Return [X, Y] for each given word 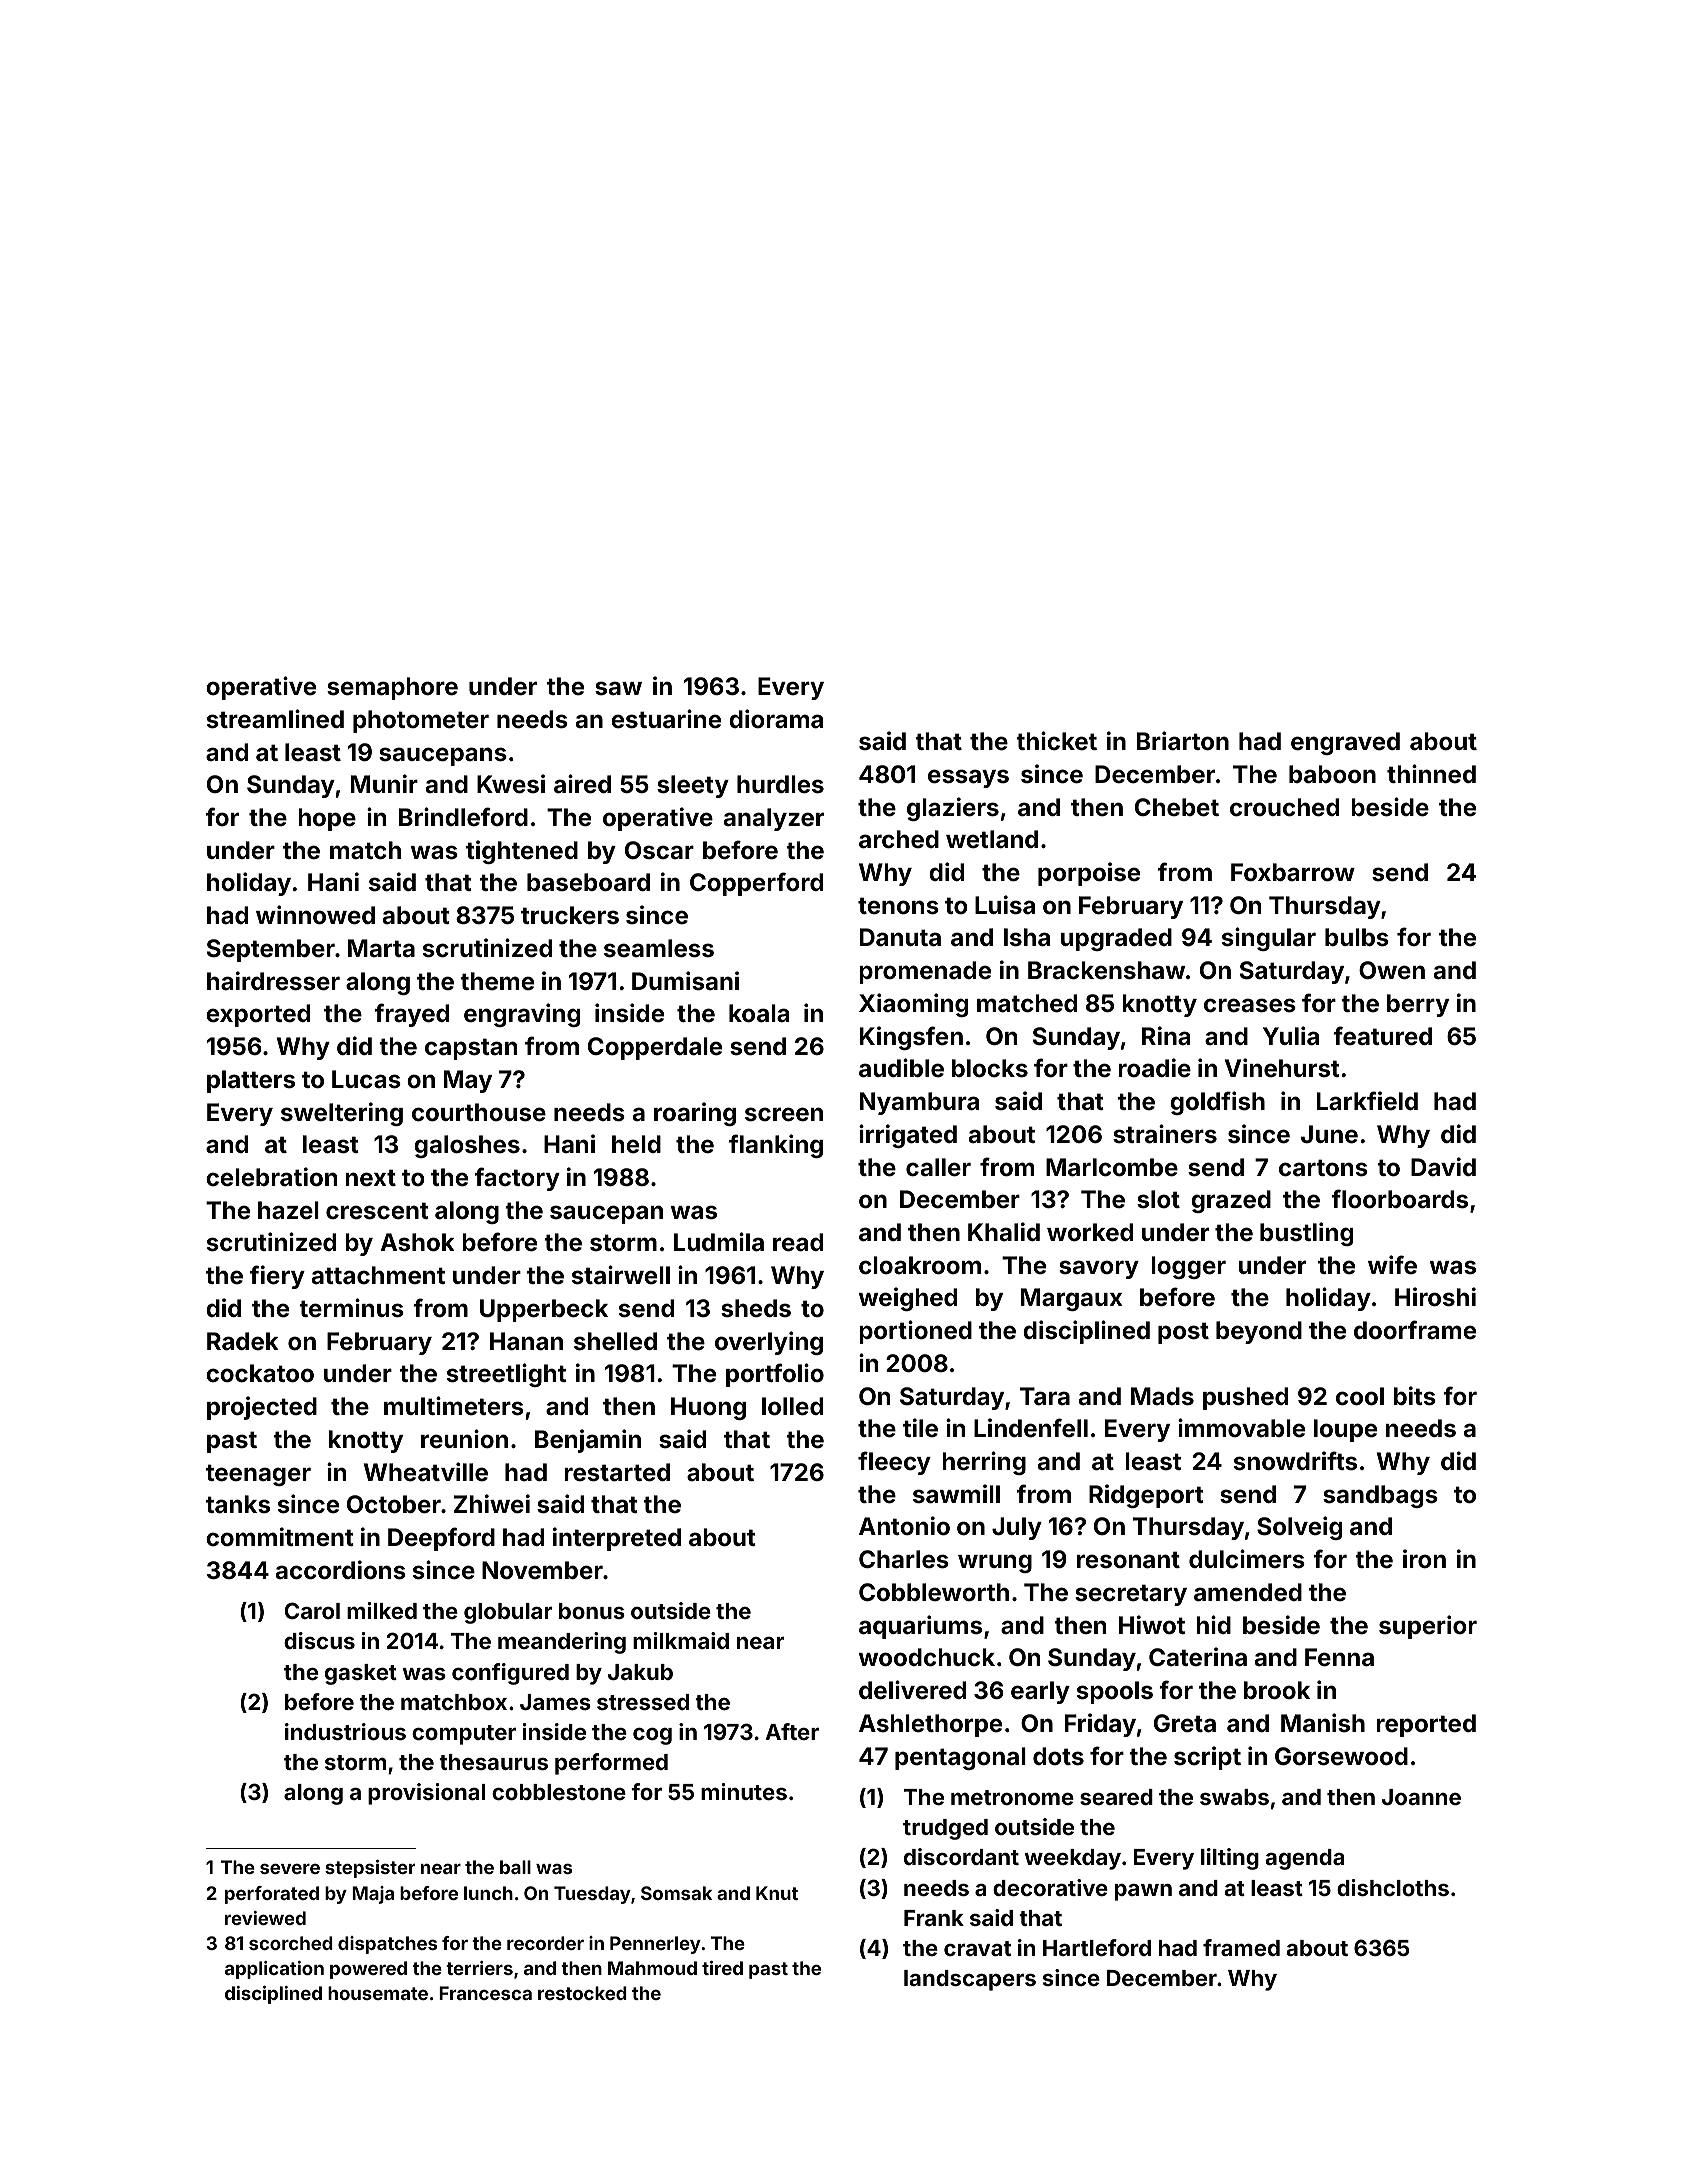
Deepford [441, 1539]
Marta [381, 948]
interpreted [617, 1539]
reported [1426, 1725]
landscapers [970, 1980]
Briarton [1183, 741]
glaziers [953, 809]
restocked [582, 1993]
